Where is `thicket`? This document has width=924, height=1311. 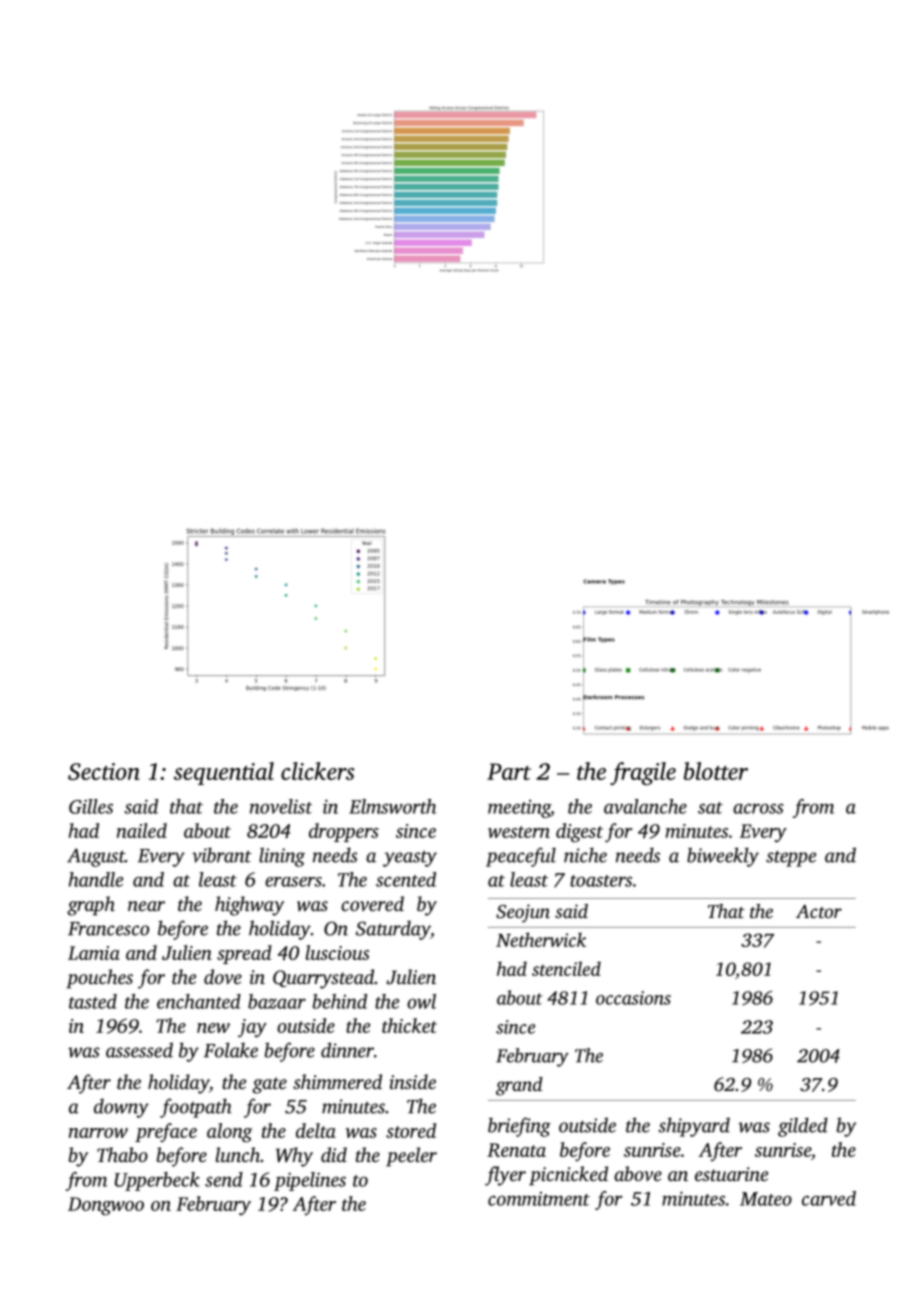
thicket is located at coordinates (409, 1025).
